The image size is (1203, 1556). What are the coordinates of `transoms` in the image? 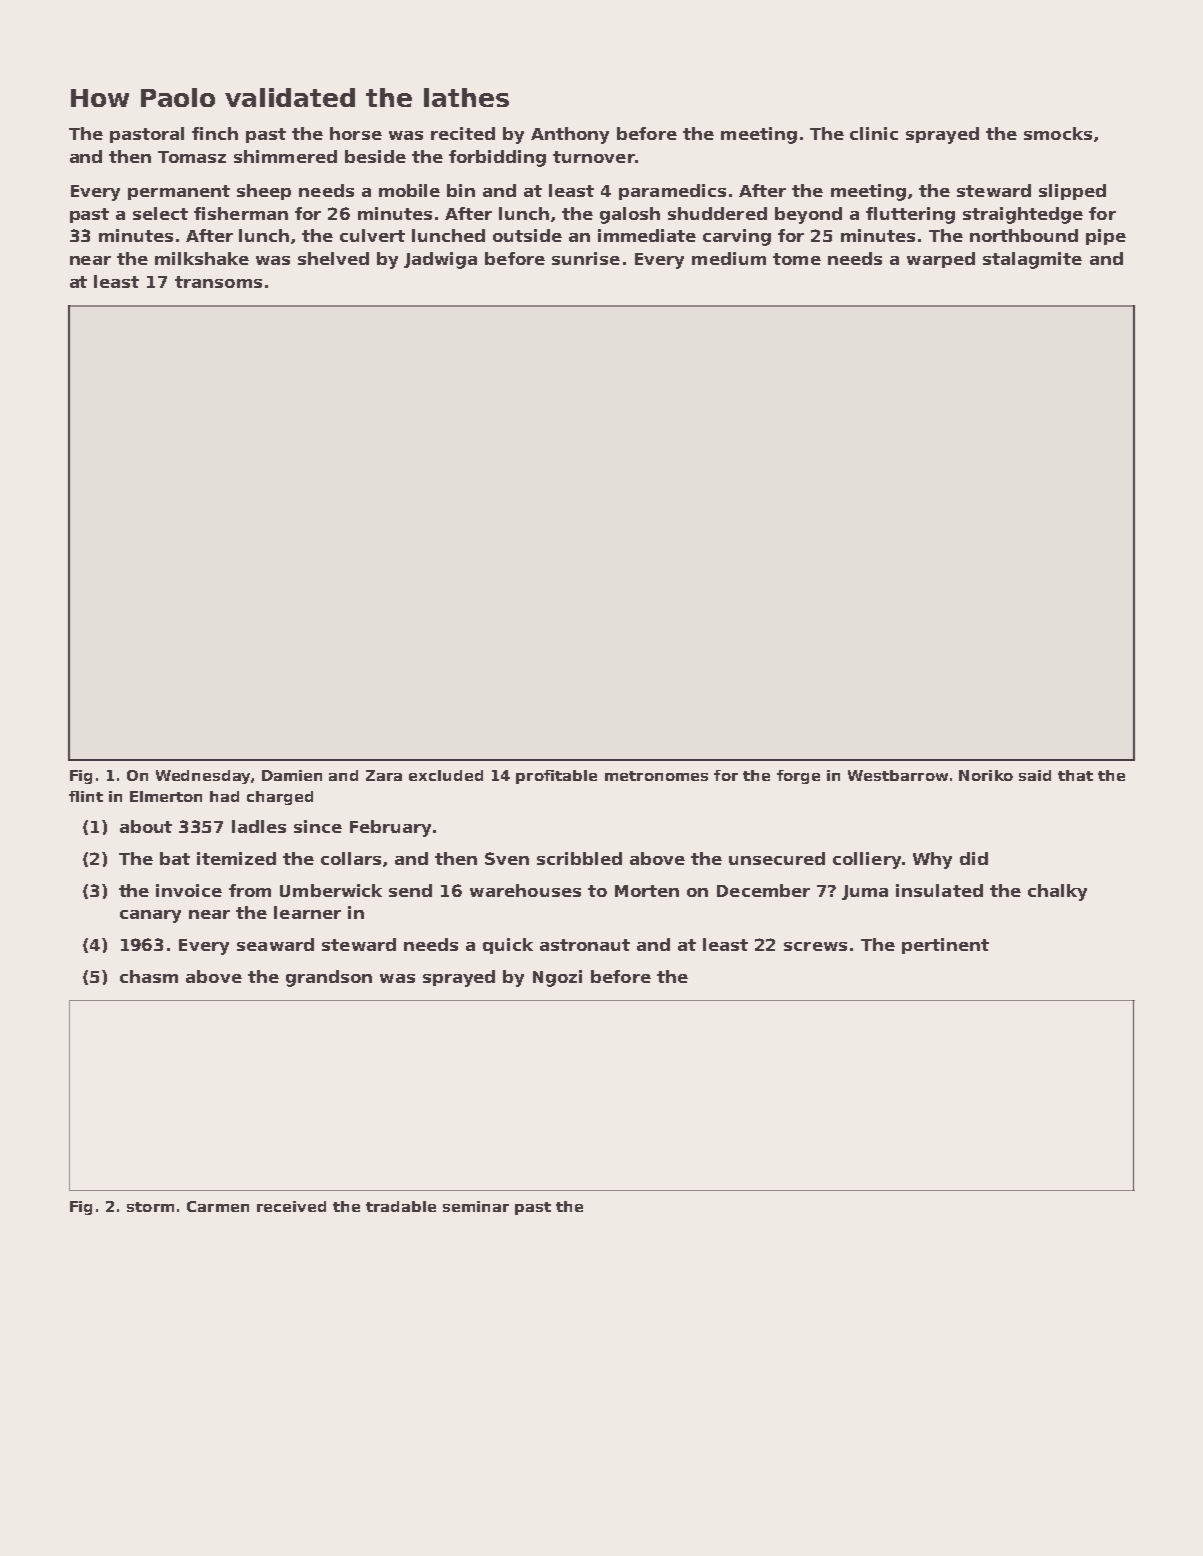 It's located at (218, 282).
